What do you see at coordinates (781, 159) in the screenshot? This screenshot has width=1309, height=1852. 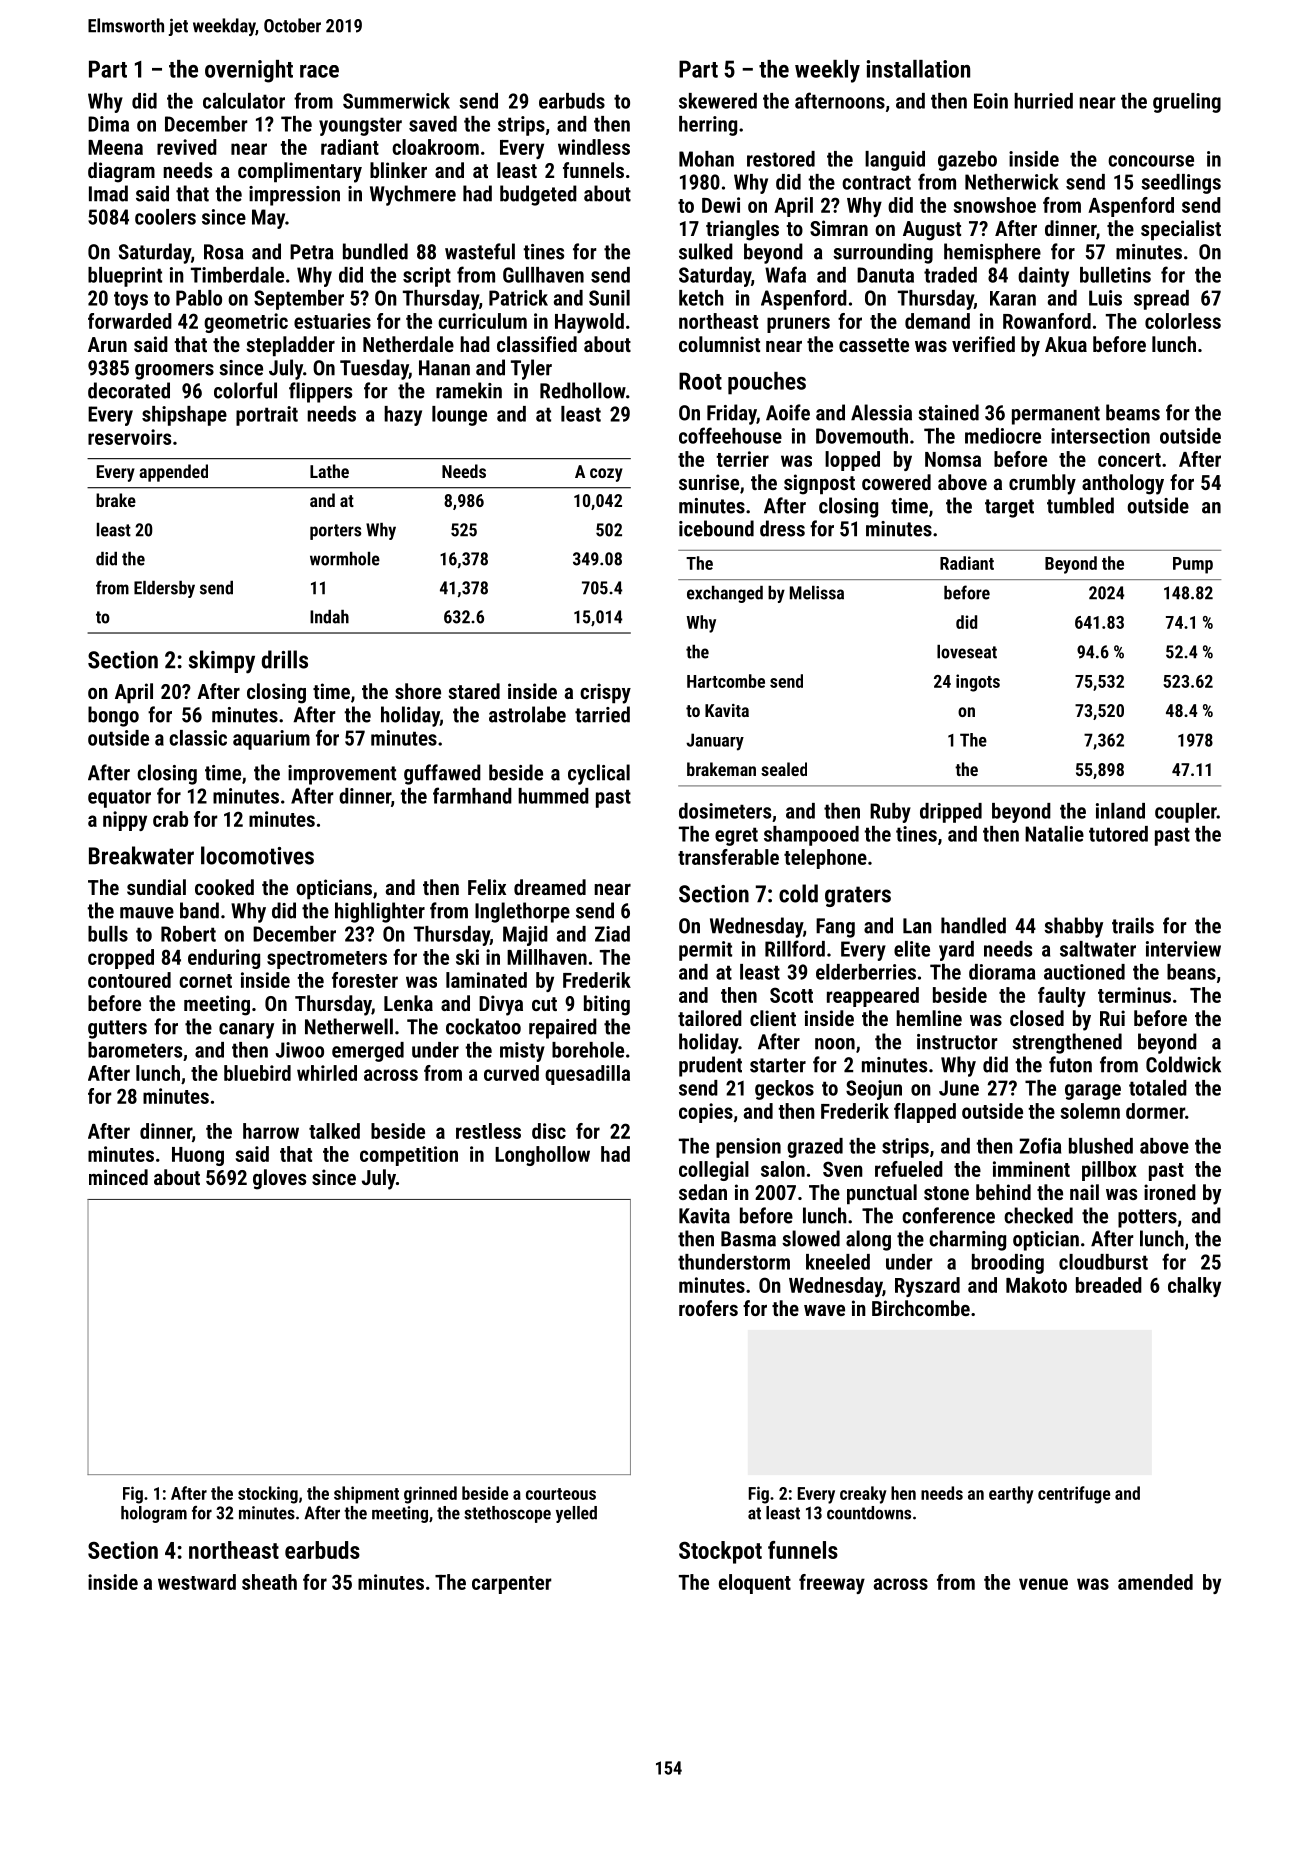 I see `restored` at bounding box center [781, 159].
